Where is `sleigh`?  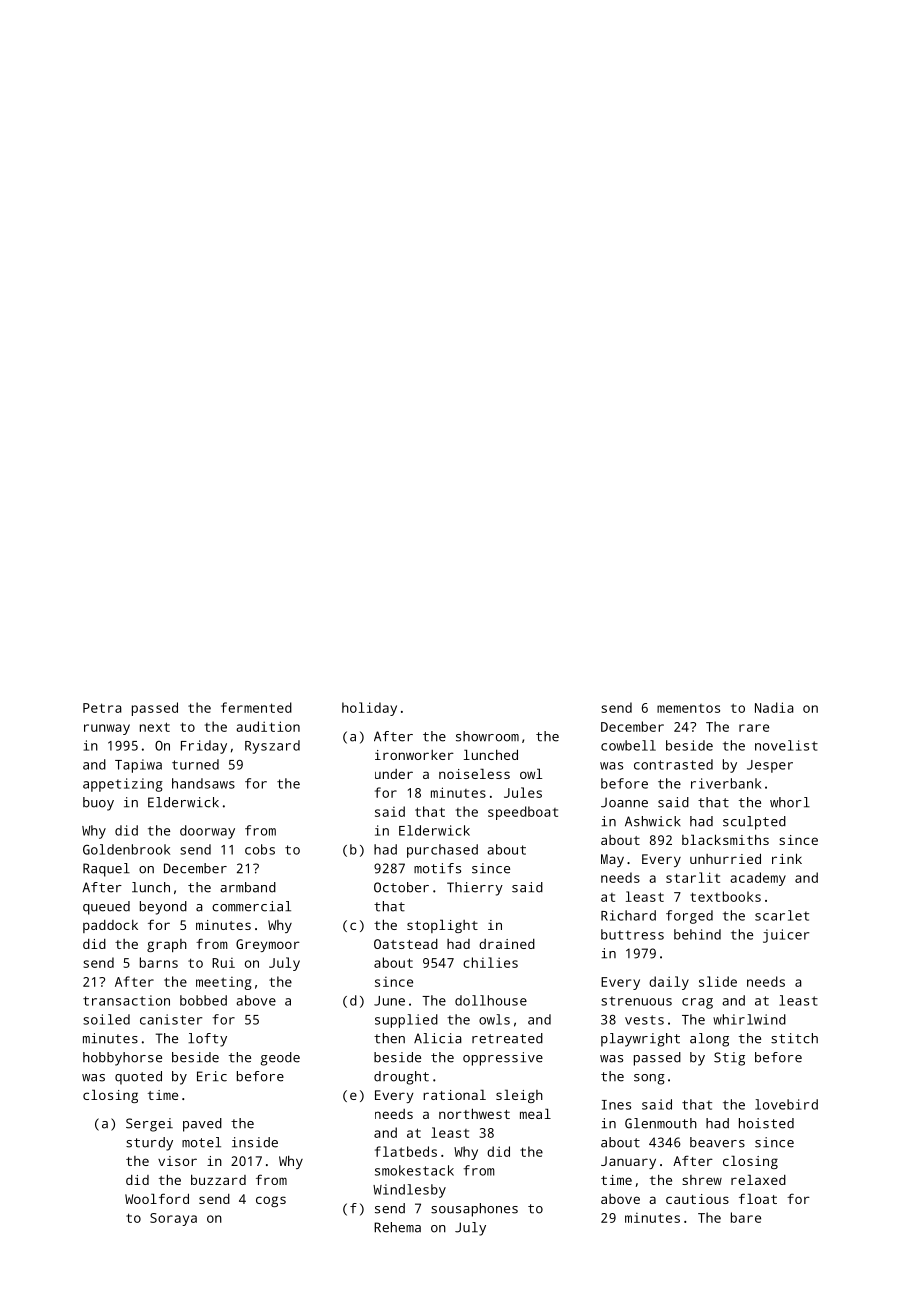 sleigh is located at coordinates (519, 1096).
